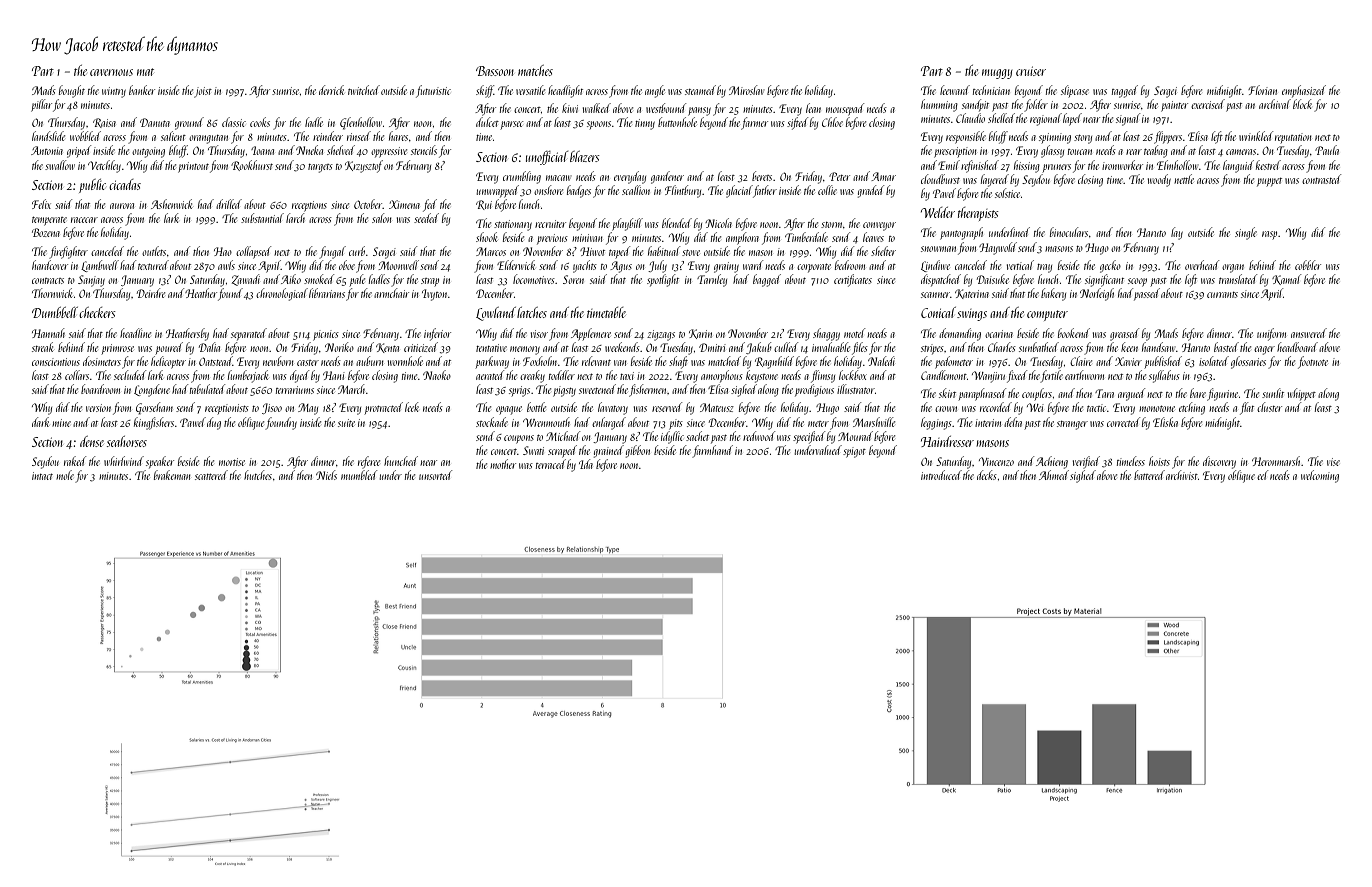 The image size is (1372, 887). What do you see at coordinates (339, 347) in the screenshot?
I see `Noriko` at bounding box center [339, 347].
